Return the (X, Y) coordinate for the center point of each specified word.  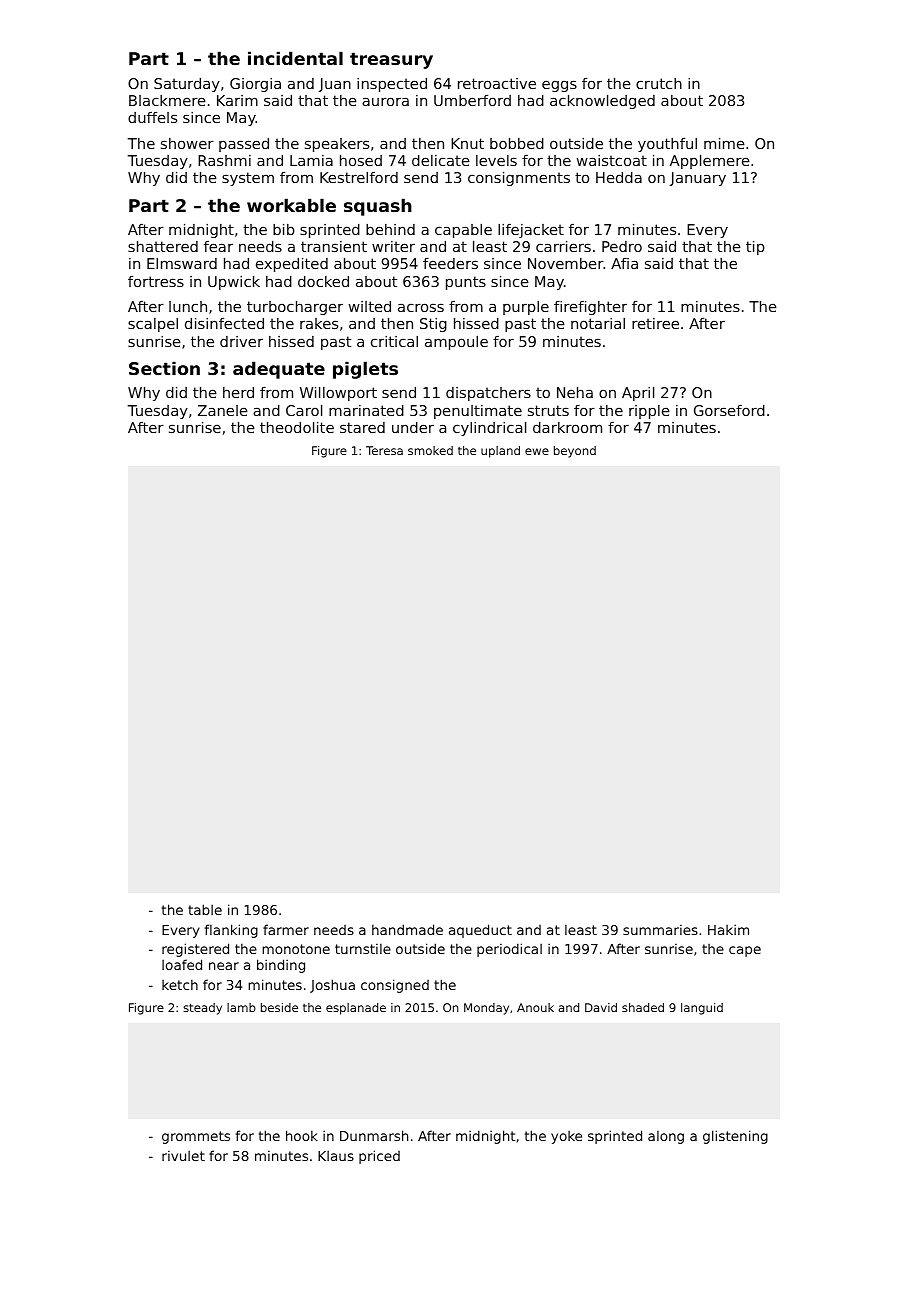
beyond (575, 452)
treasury (391, 60)
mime (724, 143)
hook (302, 1135)
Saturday (187, 85)
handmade (407, 929)
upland (500, 452)
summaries (660, 930)
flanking (231, 931)
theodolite (297, 427)
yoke (566, 1137)
